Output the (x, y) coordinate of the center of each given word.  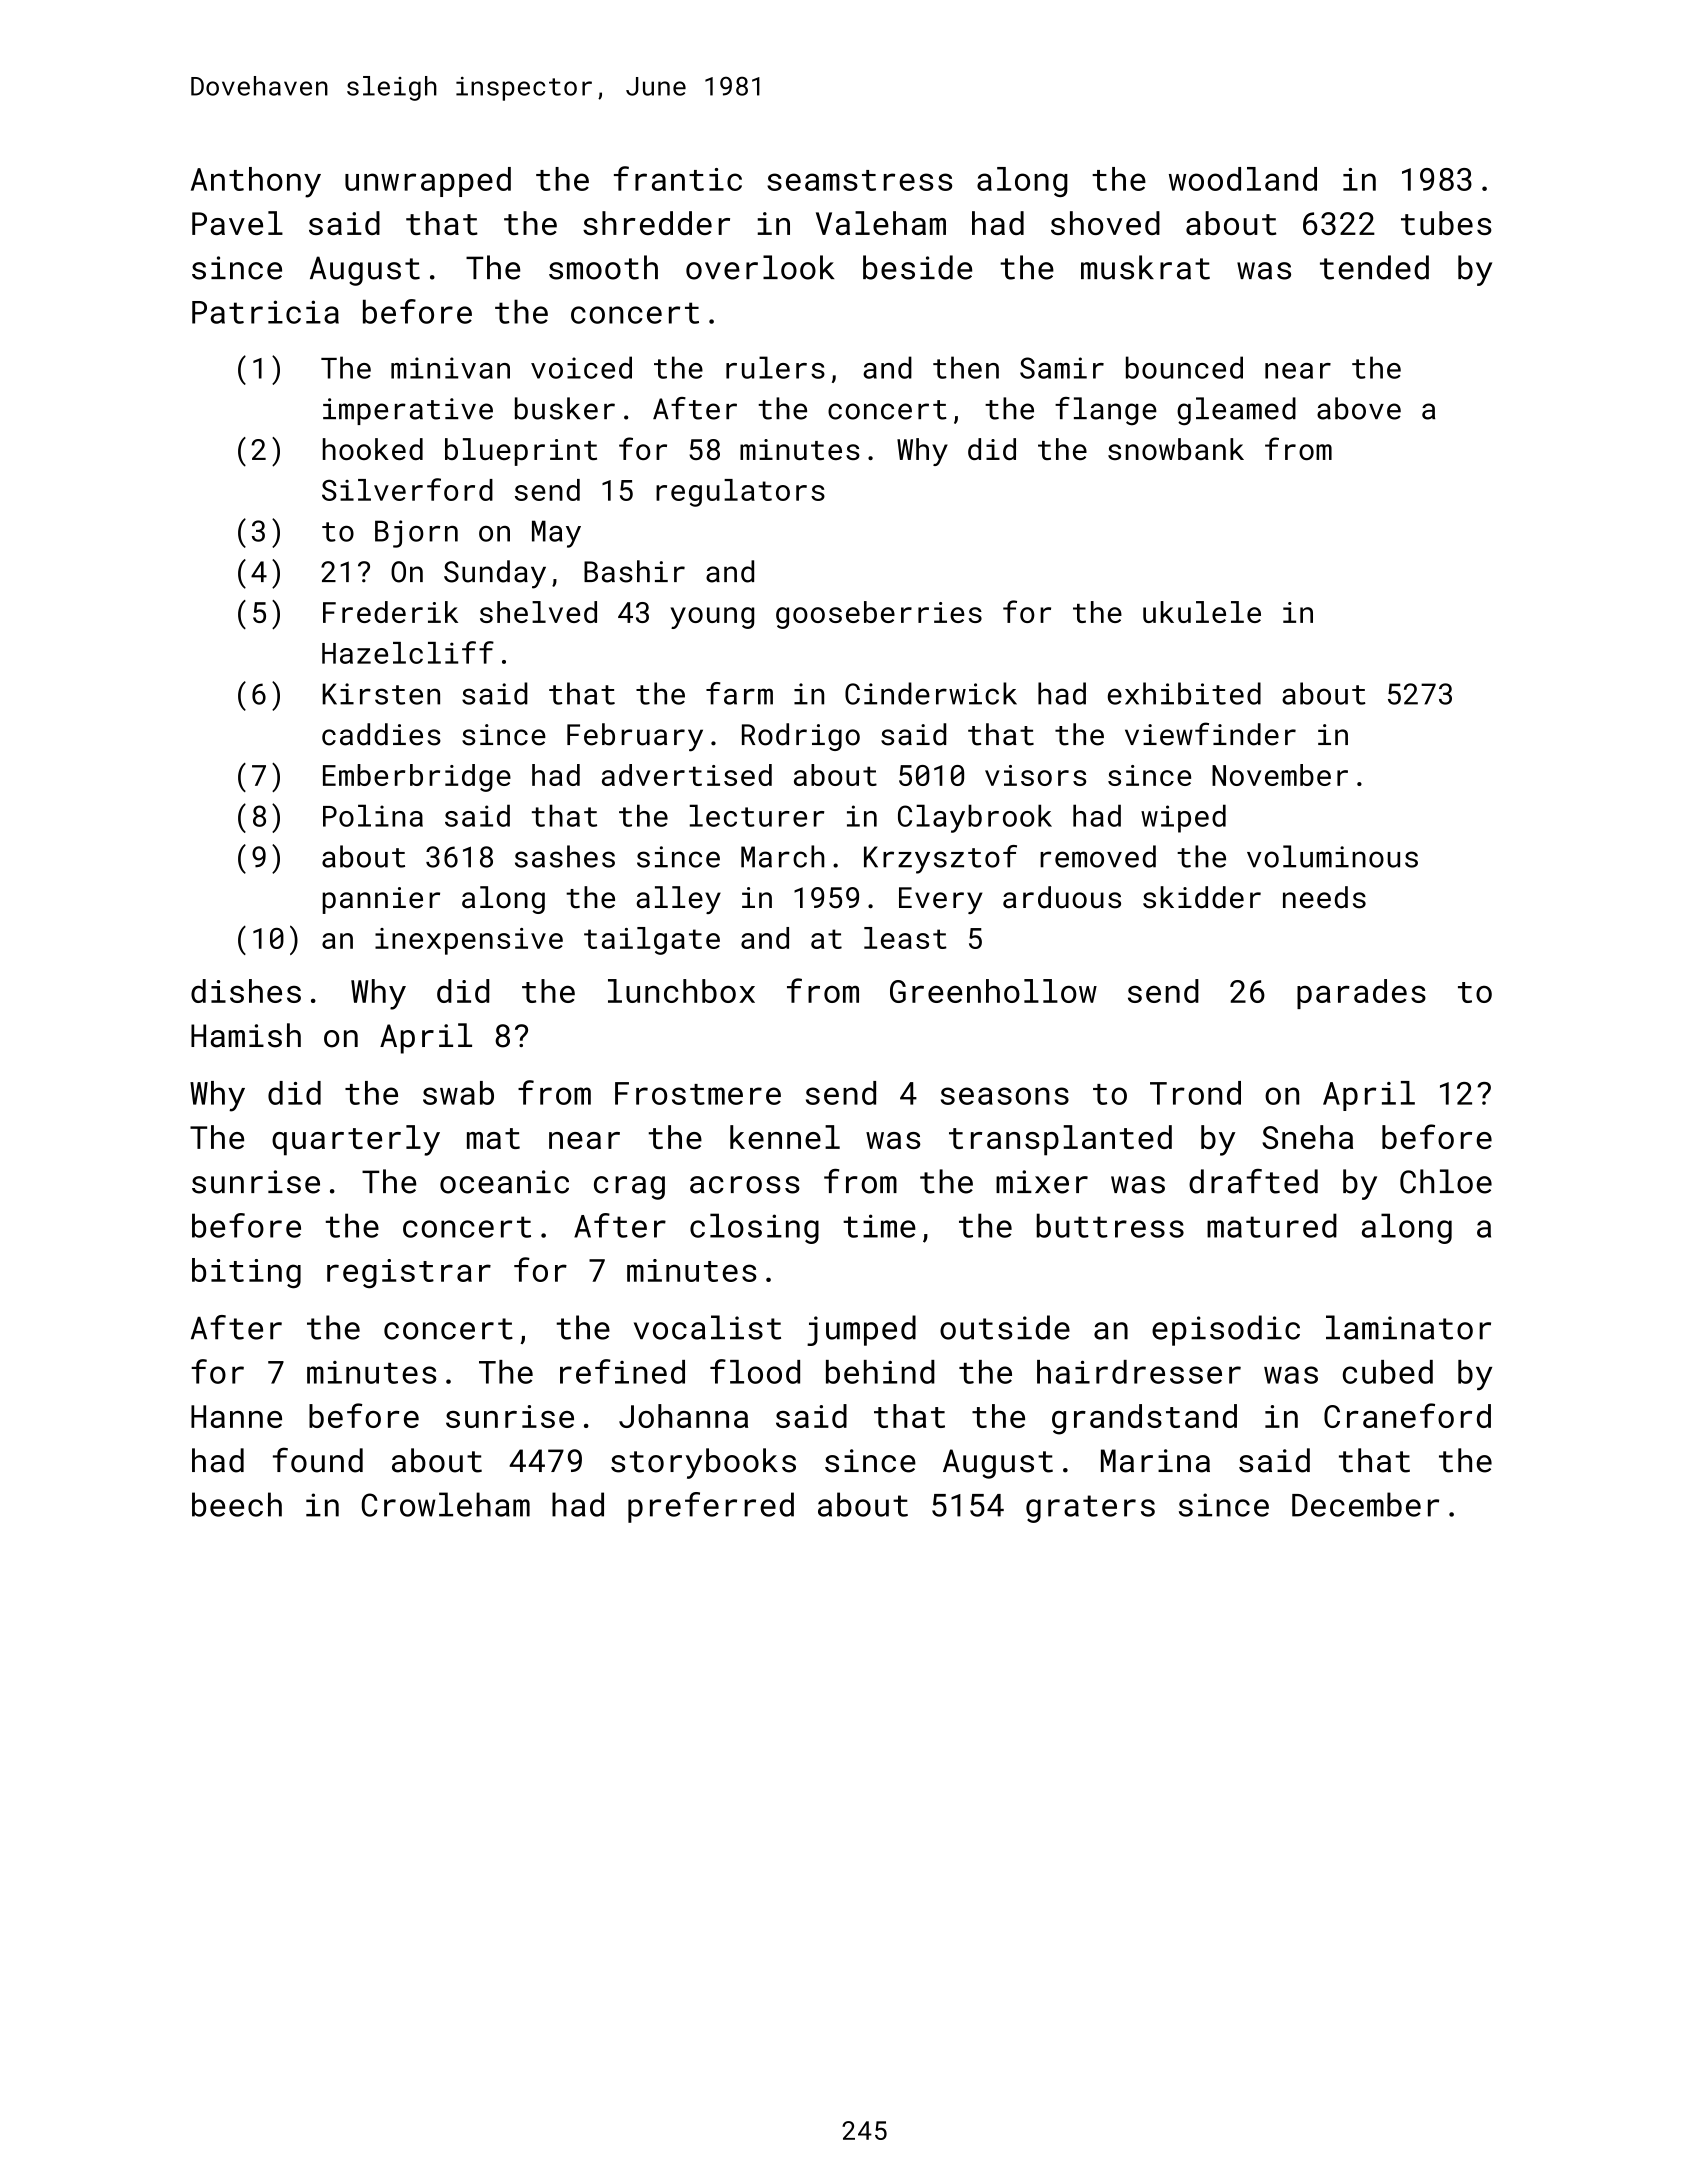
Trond (1195, 1093)
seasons (1005, 1096)
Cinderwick (931, 693)
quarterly (356, 1140)
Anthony (256, 182)
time (879, 1226)
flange (1106, 411)
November (1280, 775)
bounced (1184, 367)
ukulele (1202, 612)
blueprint (521, 452)
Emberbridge (417, 778)
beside (917, 267)
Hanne (236, 1416)
